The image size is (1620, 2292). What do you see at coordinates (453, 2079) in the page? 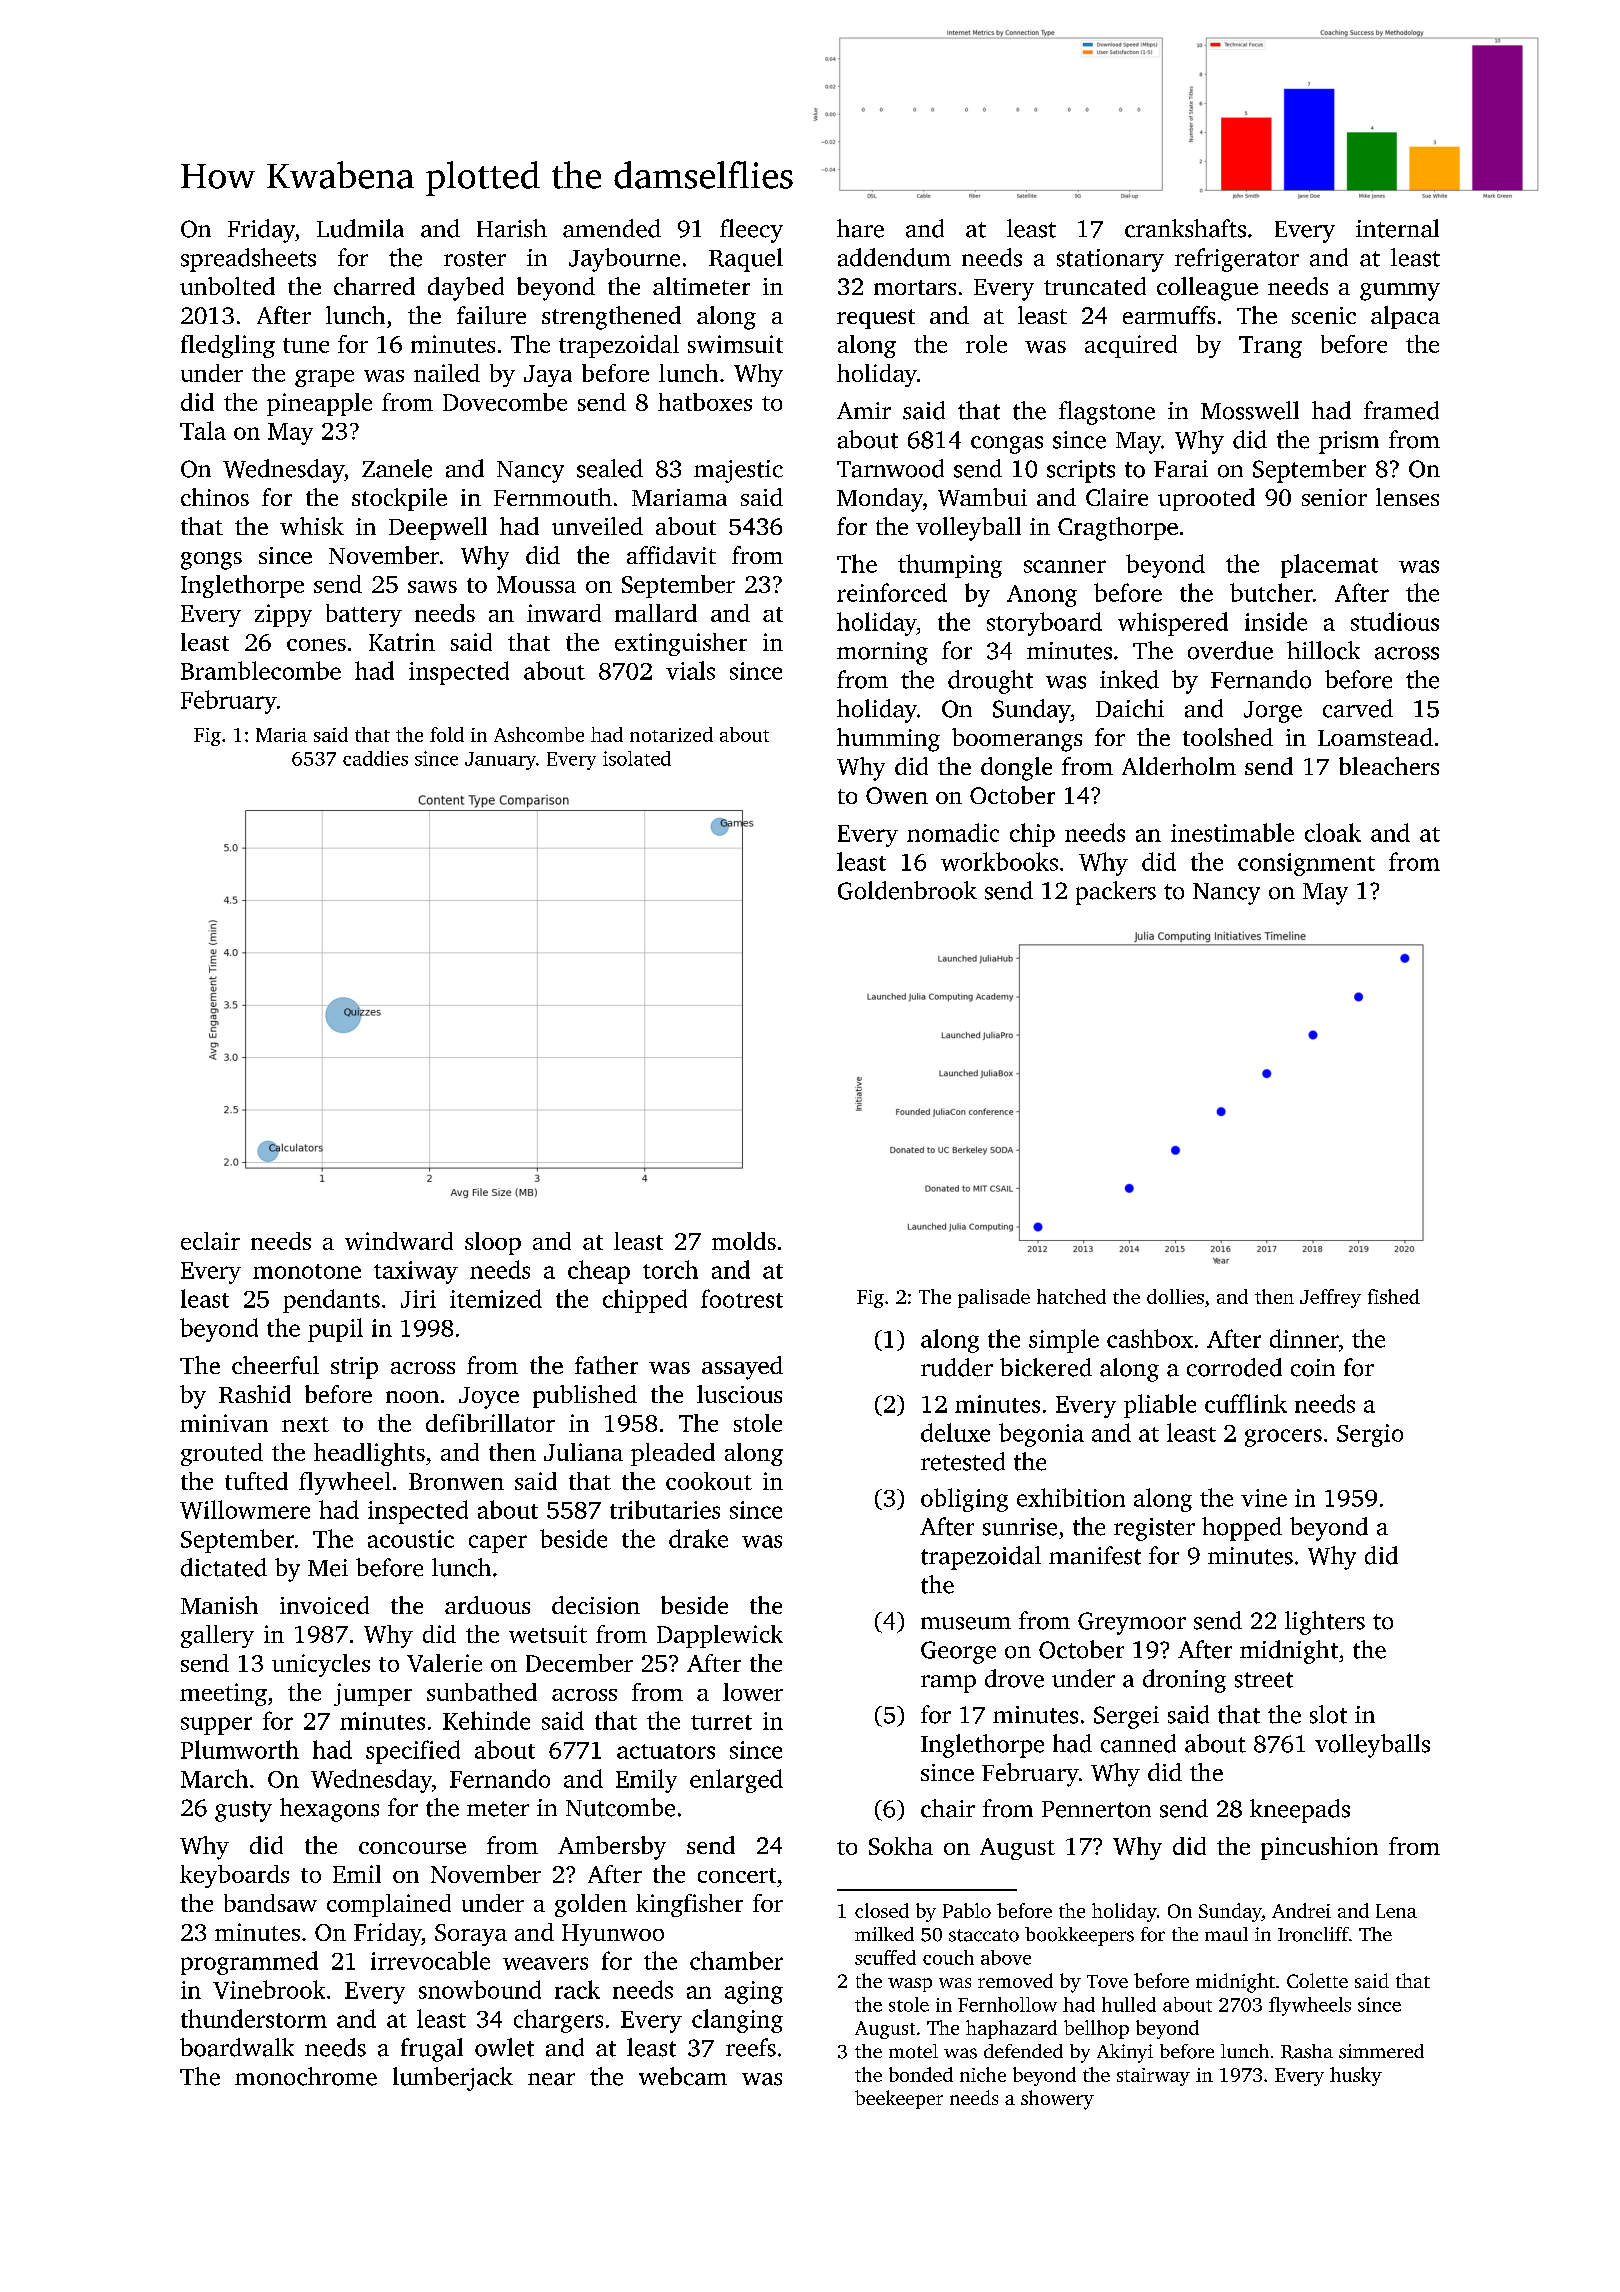
I see `lumberjack` at bounding box center [453, 2079].
